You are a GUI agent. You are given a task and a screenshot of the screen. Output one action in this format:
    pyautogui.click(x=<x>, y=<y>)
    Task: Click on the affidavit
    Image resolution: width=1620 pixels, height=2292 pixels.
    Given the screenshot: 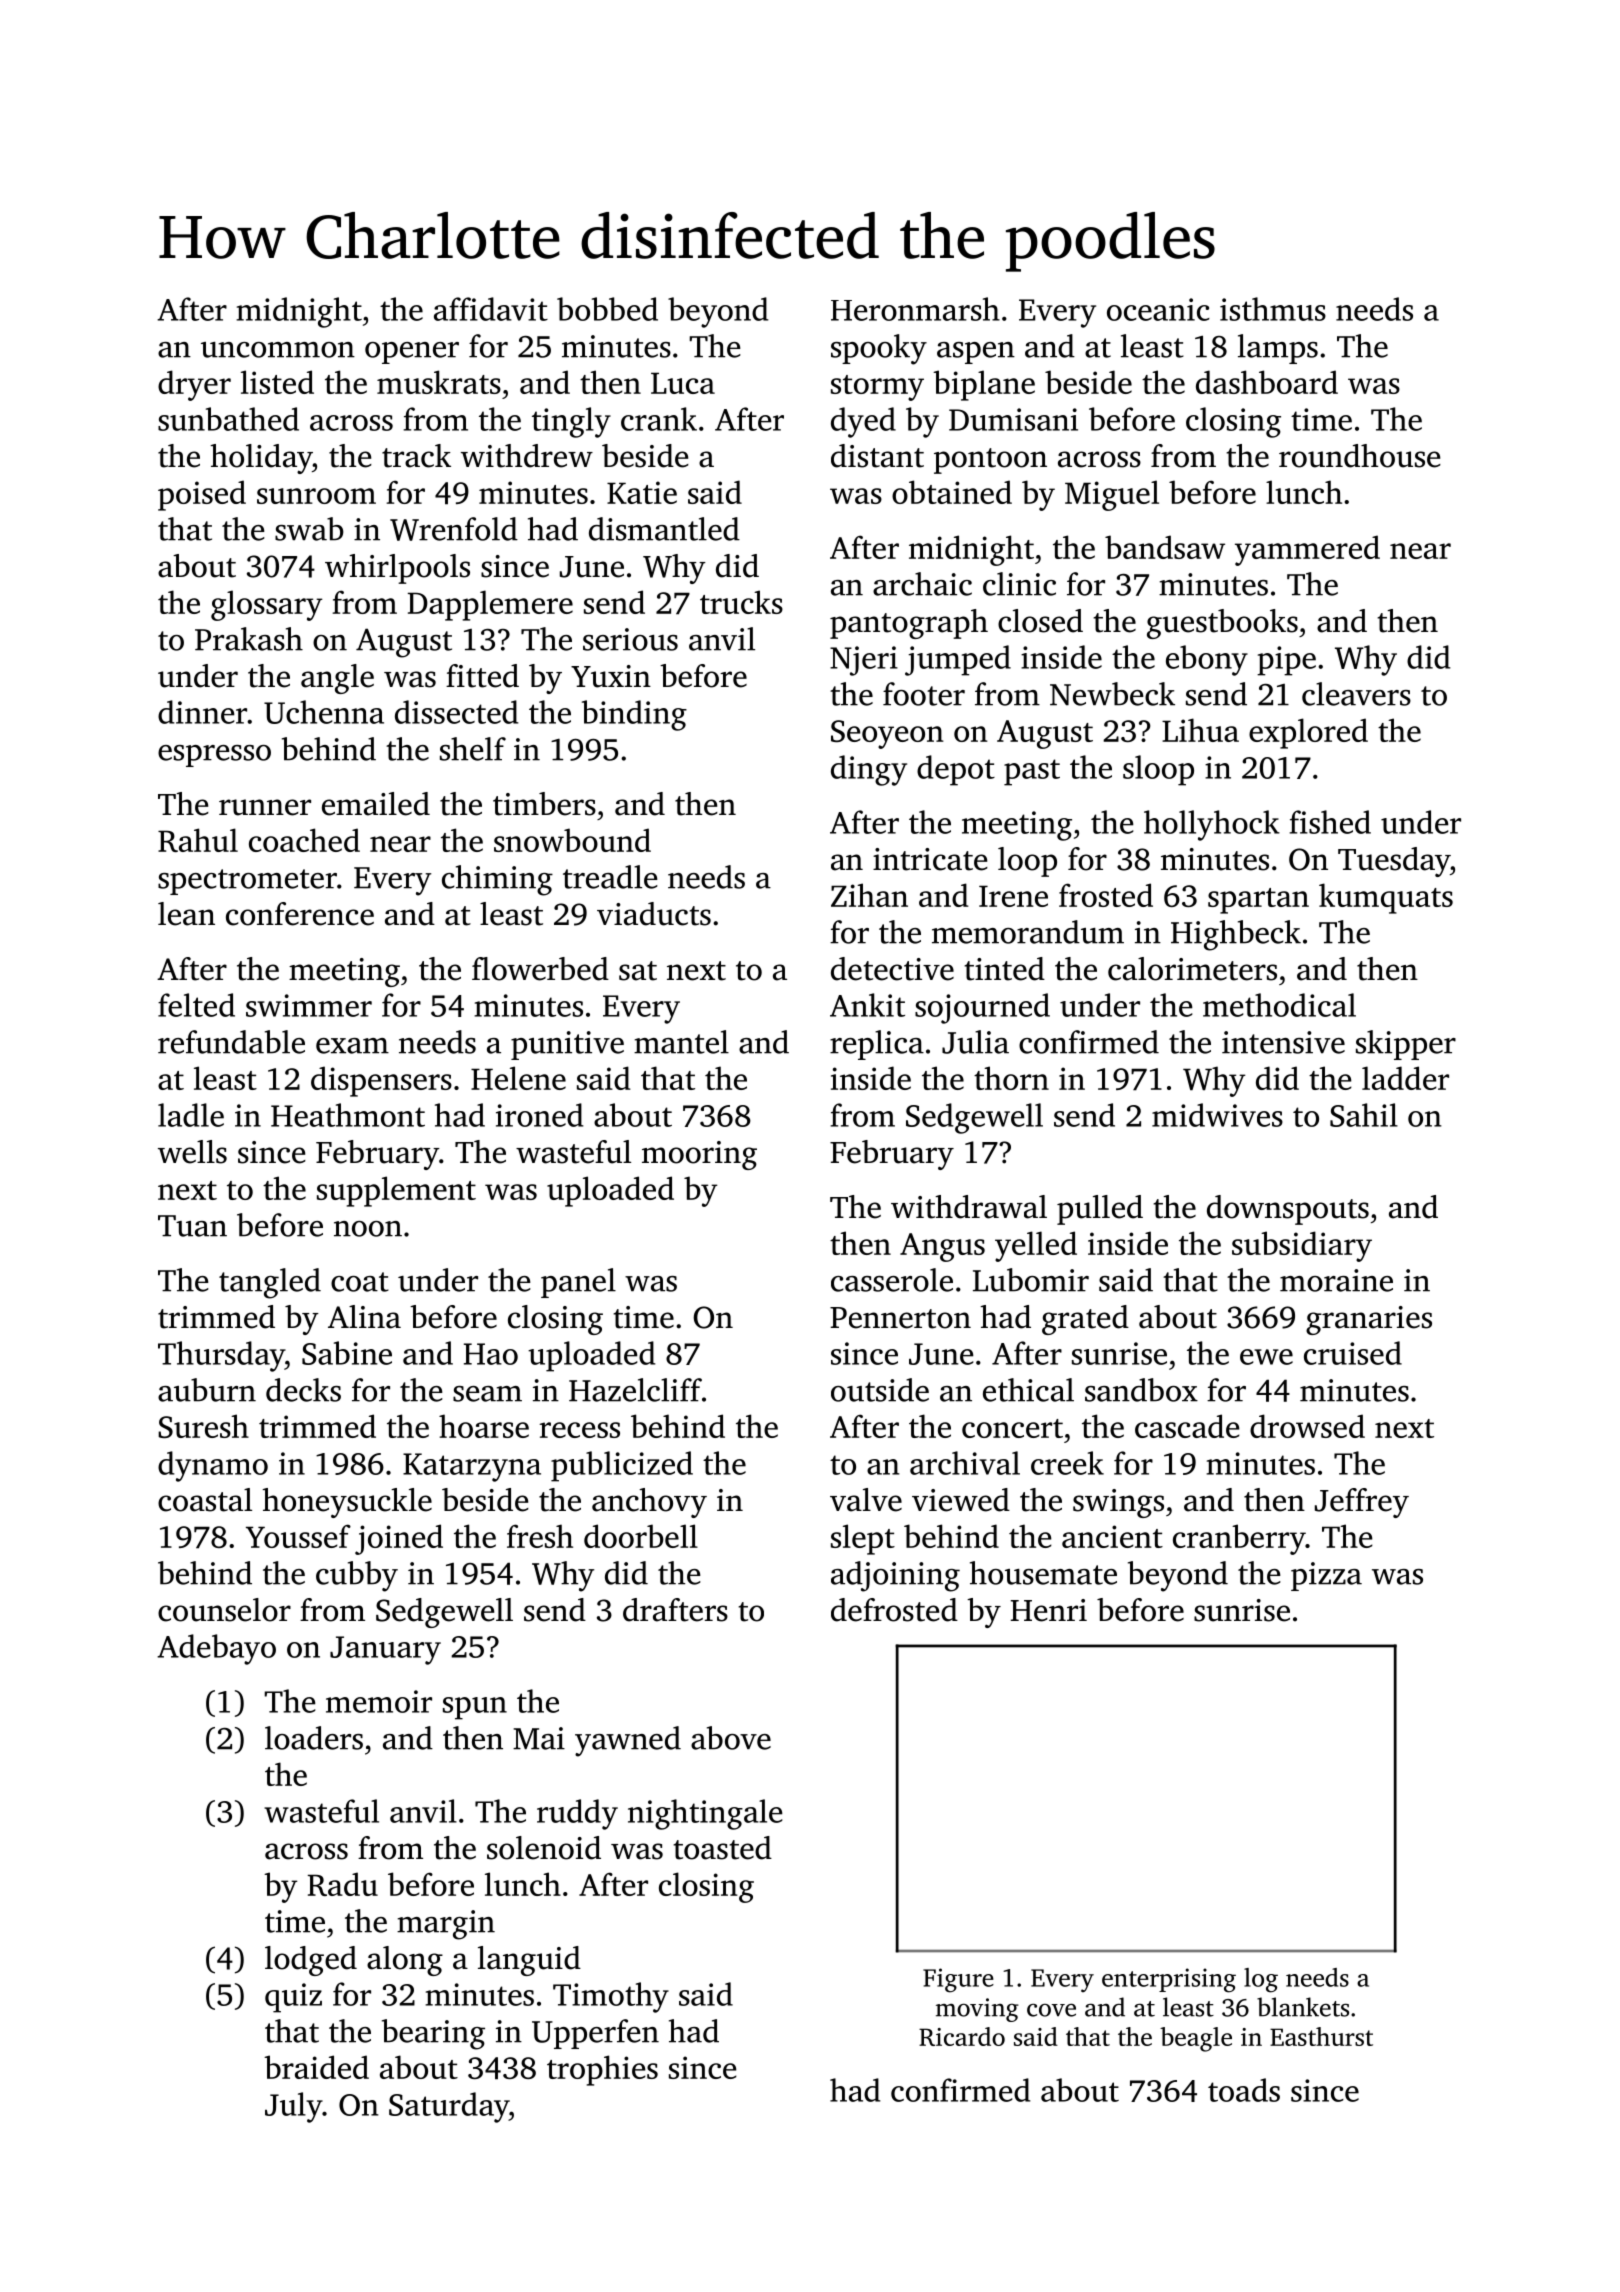 What is the action you would take?
    pyautogui.click(x=491, y=309)
